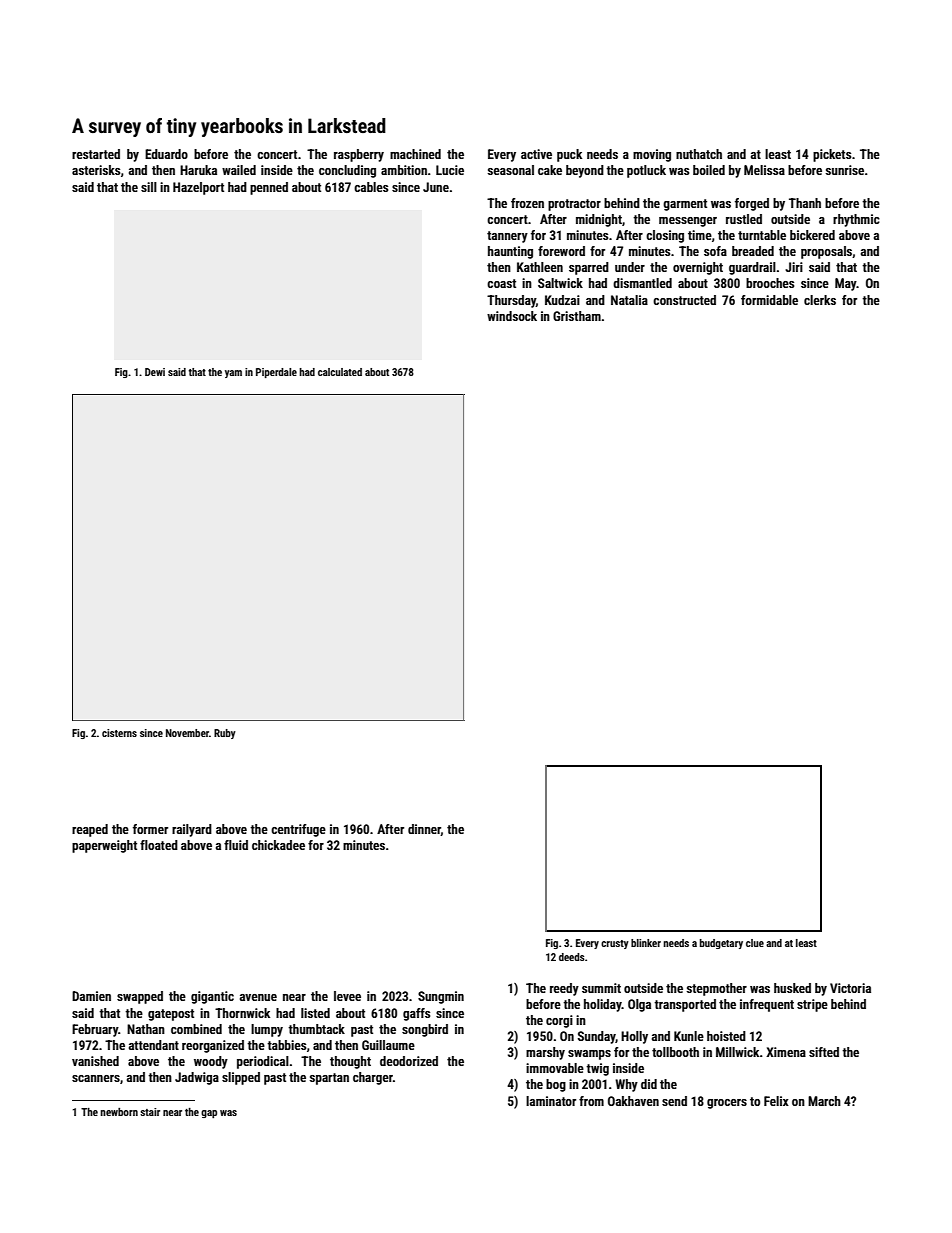 Image resolution: width=952 pixels, height=1233 pixels. I want to click on midnight, so click(599, 220).
